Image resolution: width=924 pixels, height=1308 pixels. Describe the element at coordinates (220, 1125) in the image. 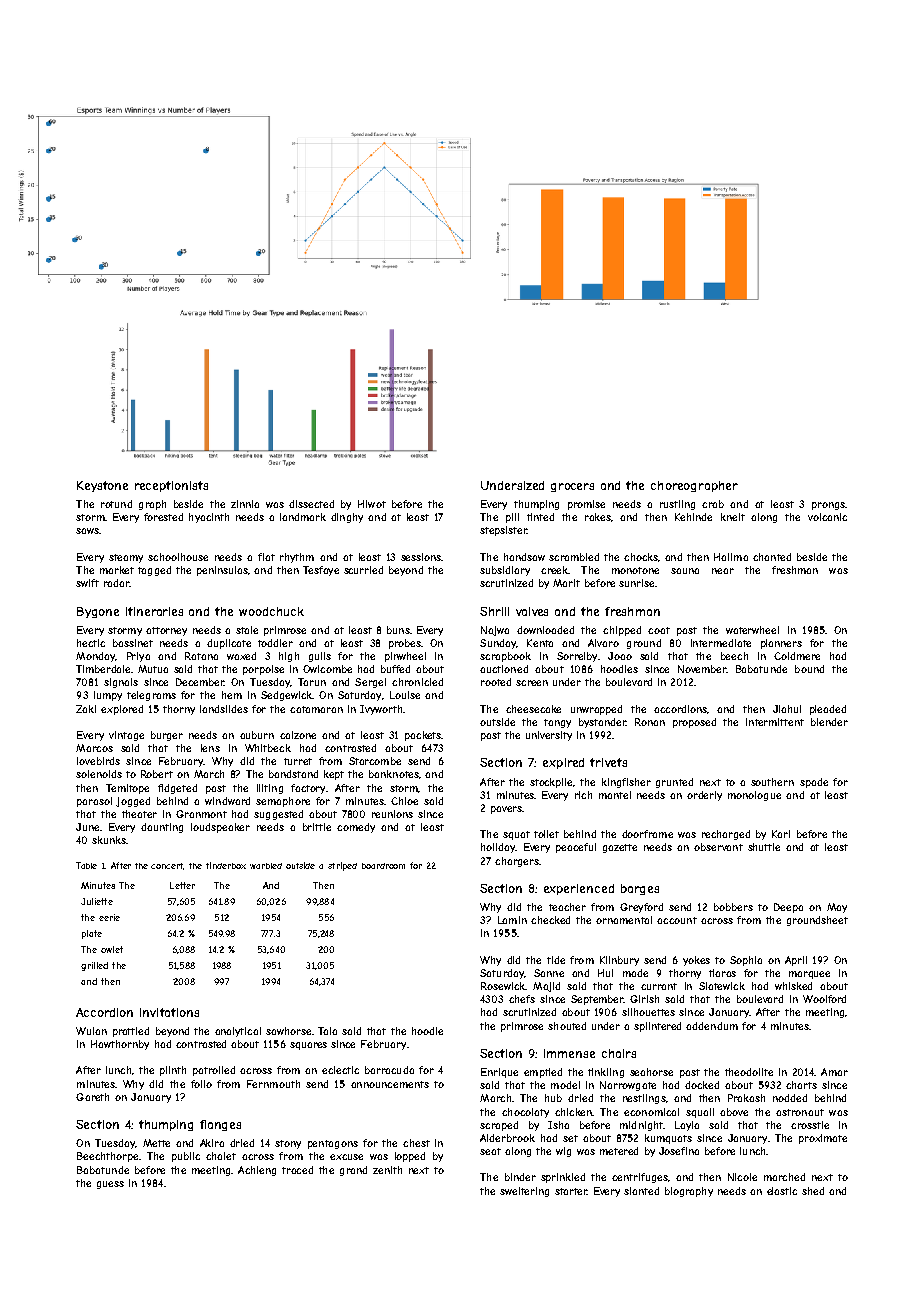

I see `flanges` at that location.
